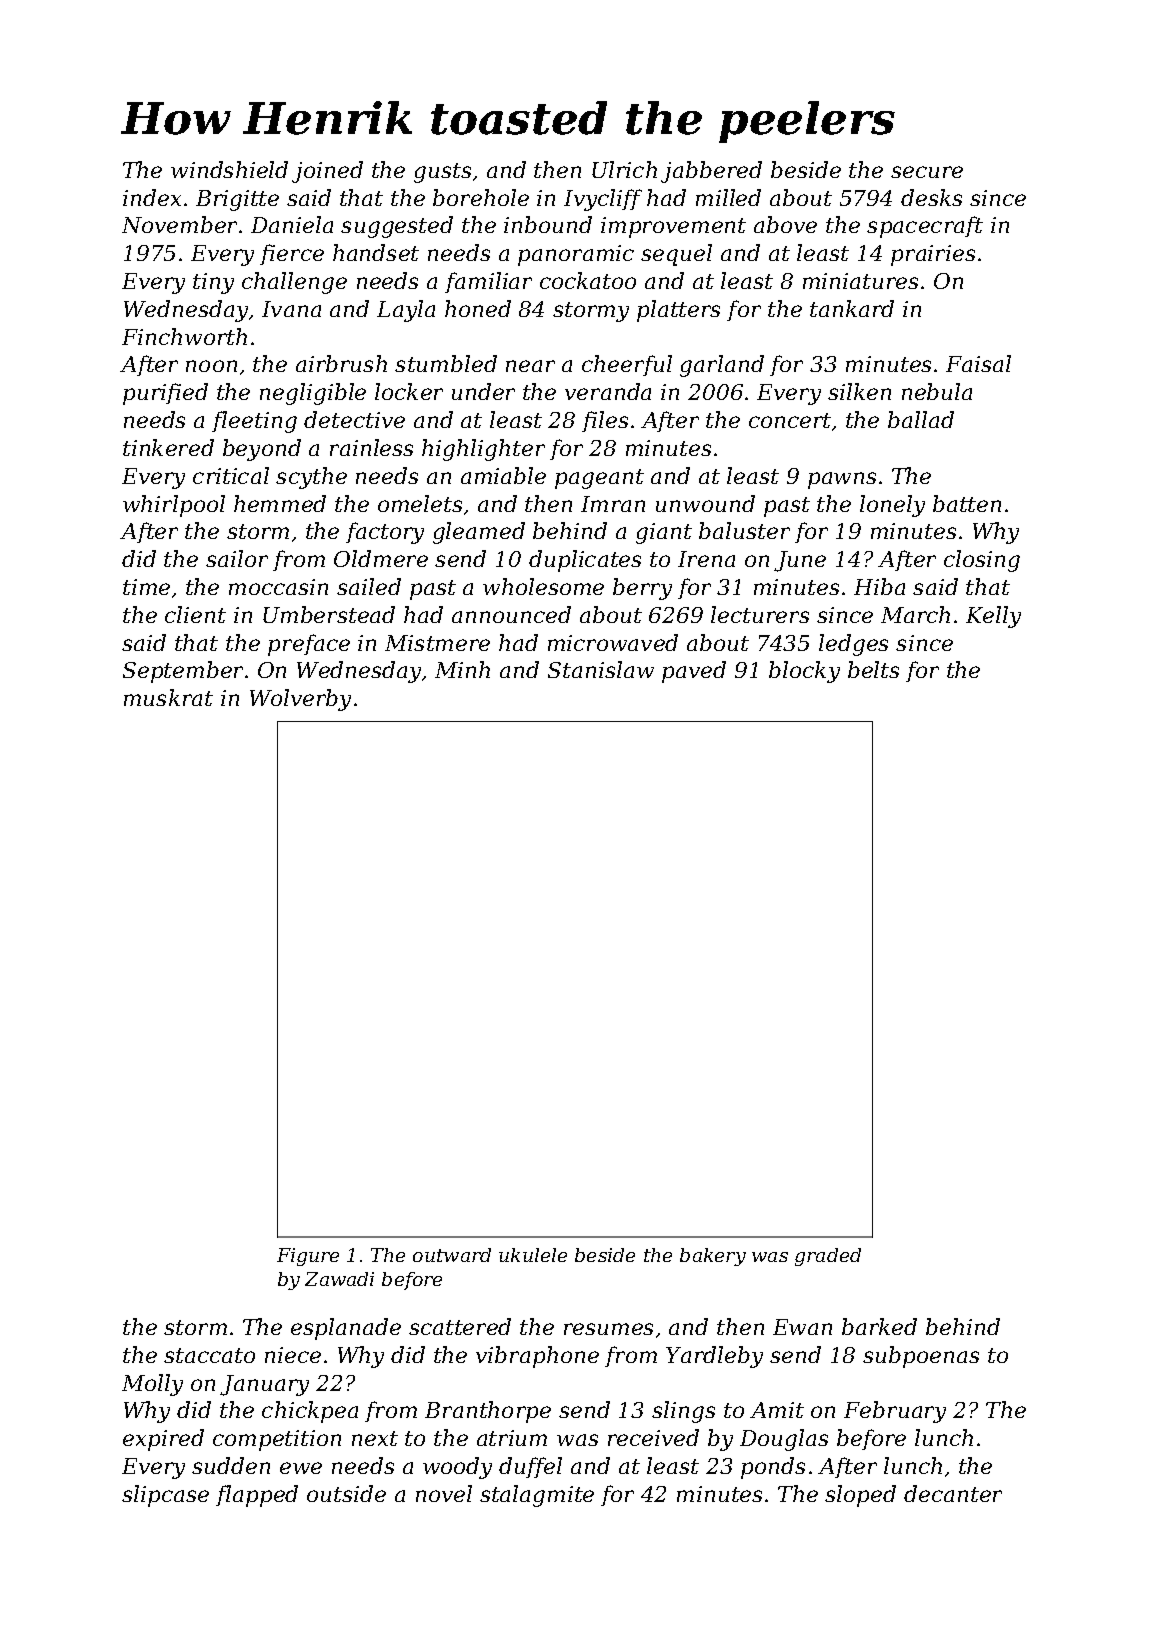 The height and width of the screenshot is (1626, 1150). Describe the element at coordinates (264, 1385) in the screenshot. I see `January` at that location.
